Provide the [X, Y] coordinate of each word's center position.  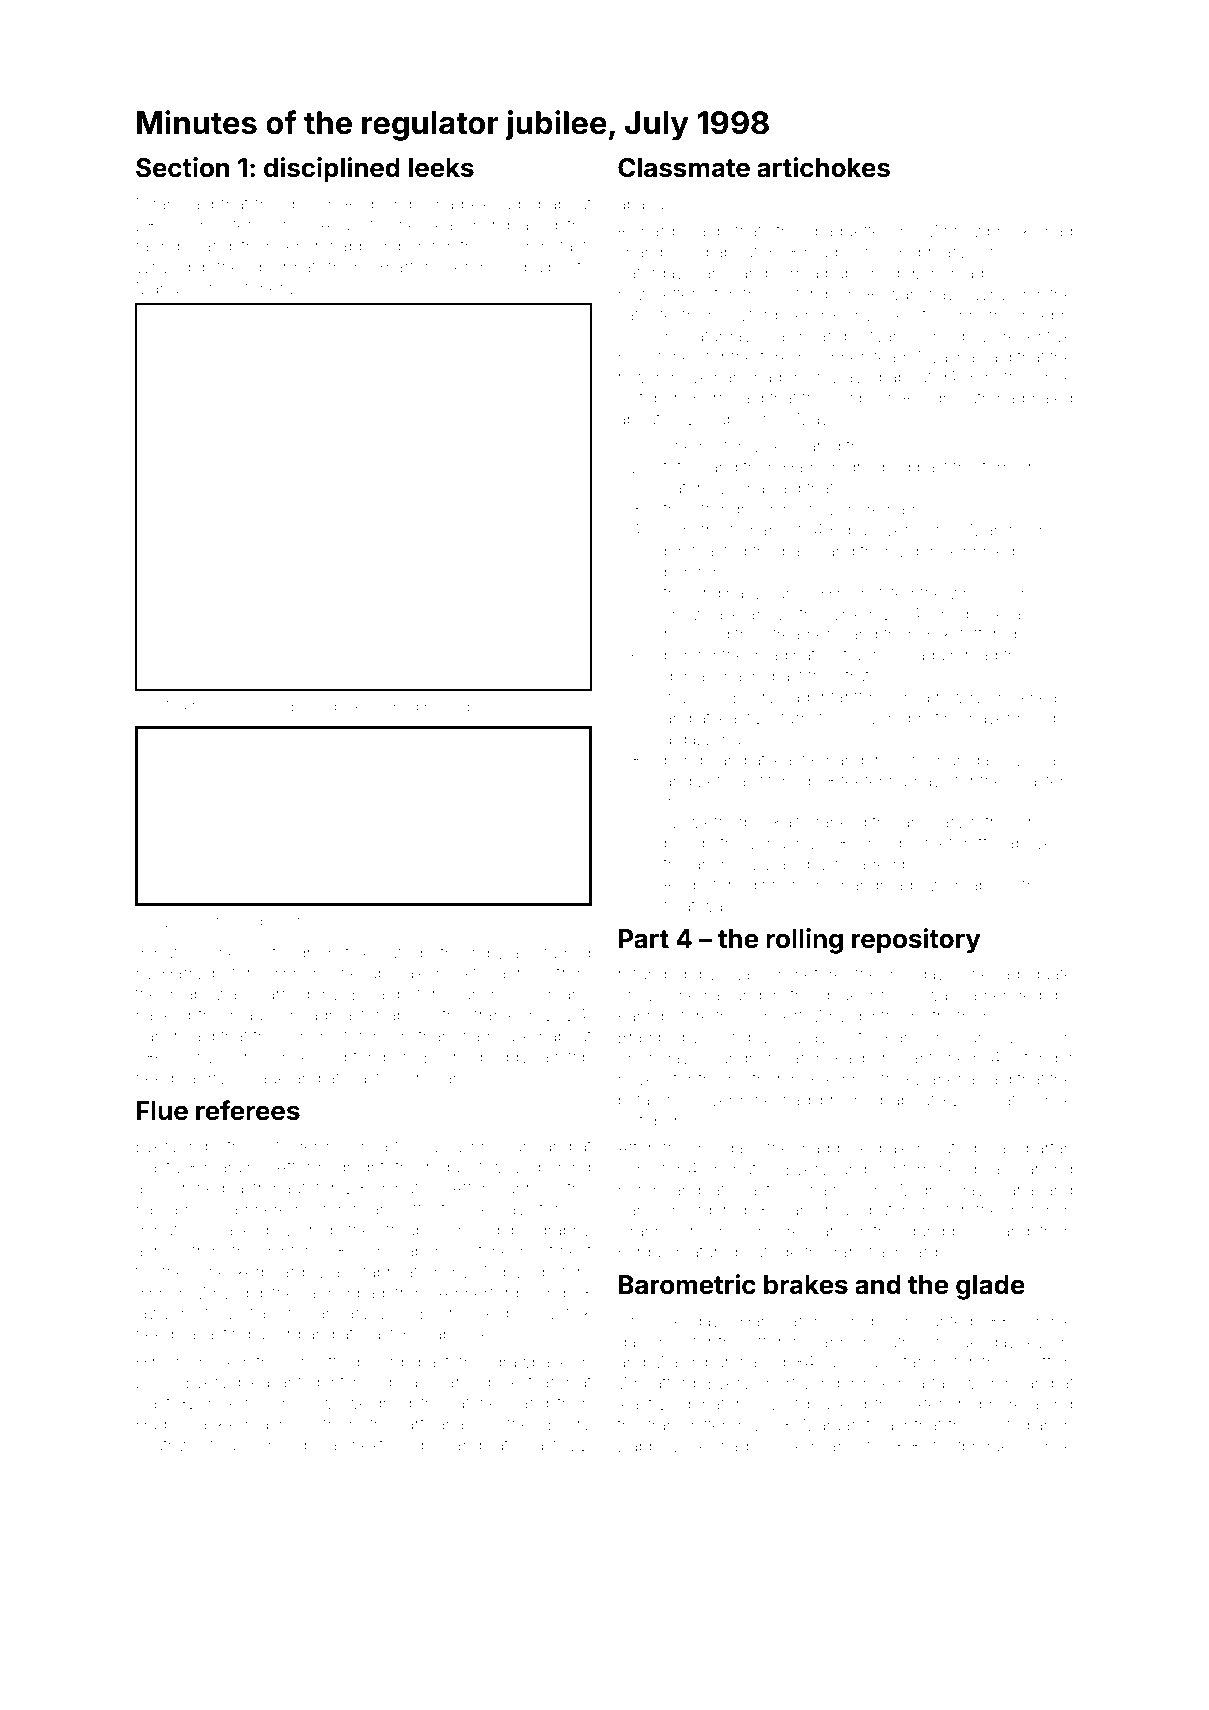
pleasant [270, 1383]
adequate [1037, 975]
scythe [505, 1426]
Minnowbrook [977, 230]
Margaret [837, 1426]
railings [162, 248]
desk [344, 706]
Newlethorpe [714, 823]
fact [573, 245]
